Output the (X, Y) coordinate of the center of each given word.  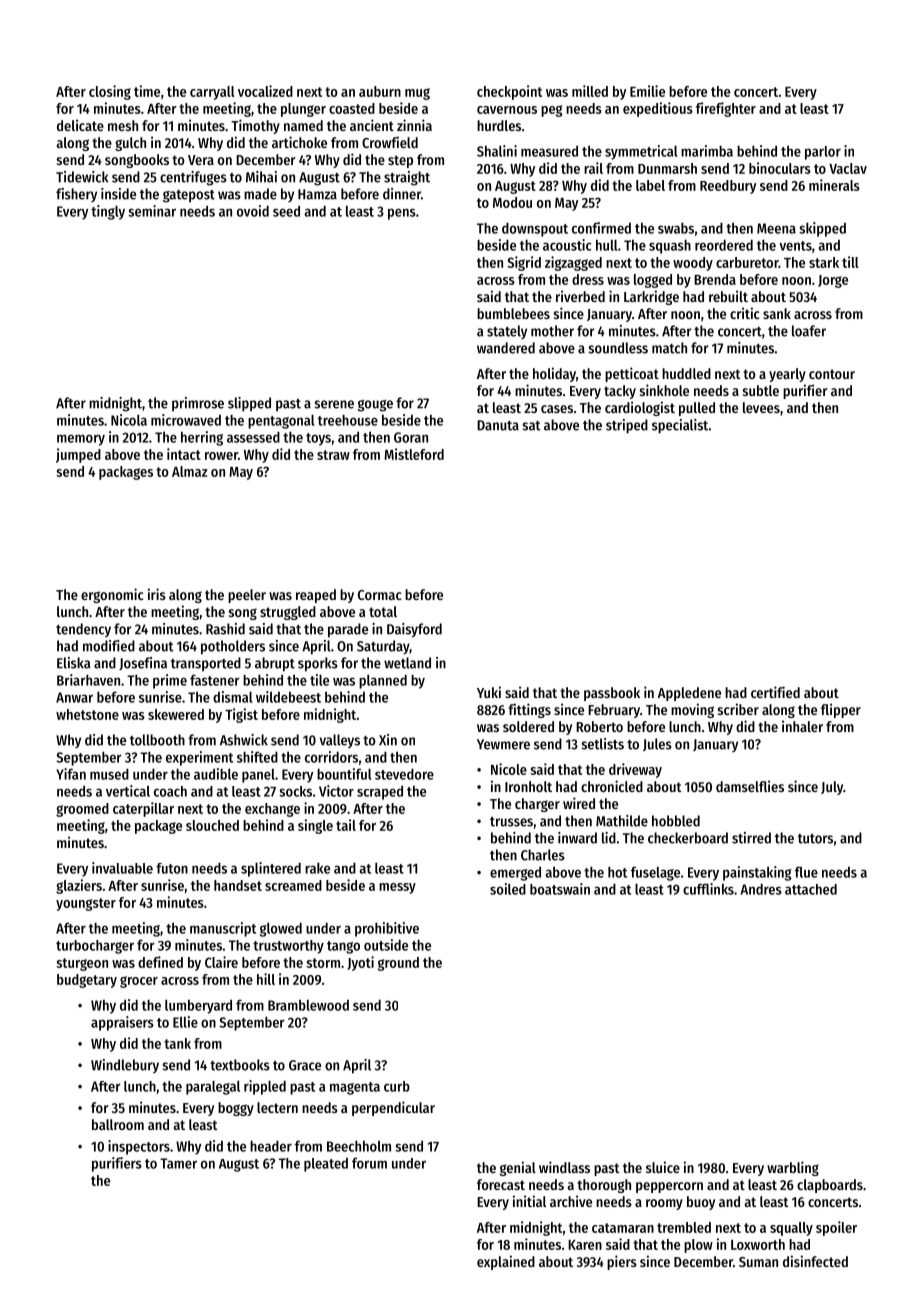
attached (811, 889)
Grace (305, 1065)
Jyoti (360, 963)
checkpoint (509, 92)
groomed (82, 810)
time (147, 91)
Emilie (647, 91)
